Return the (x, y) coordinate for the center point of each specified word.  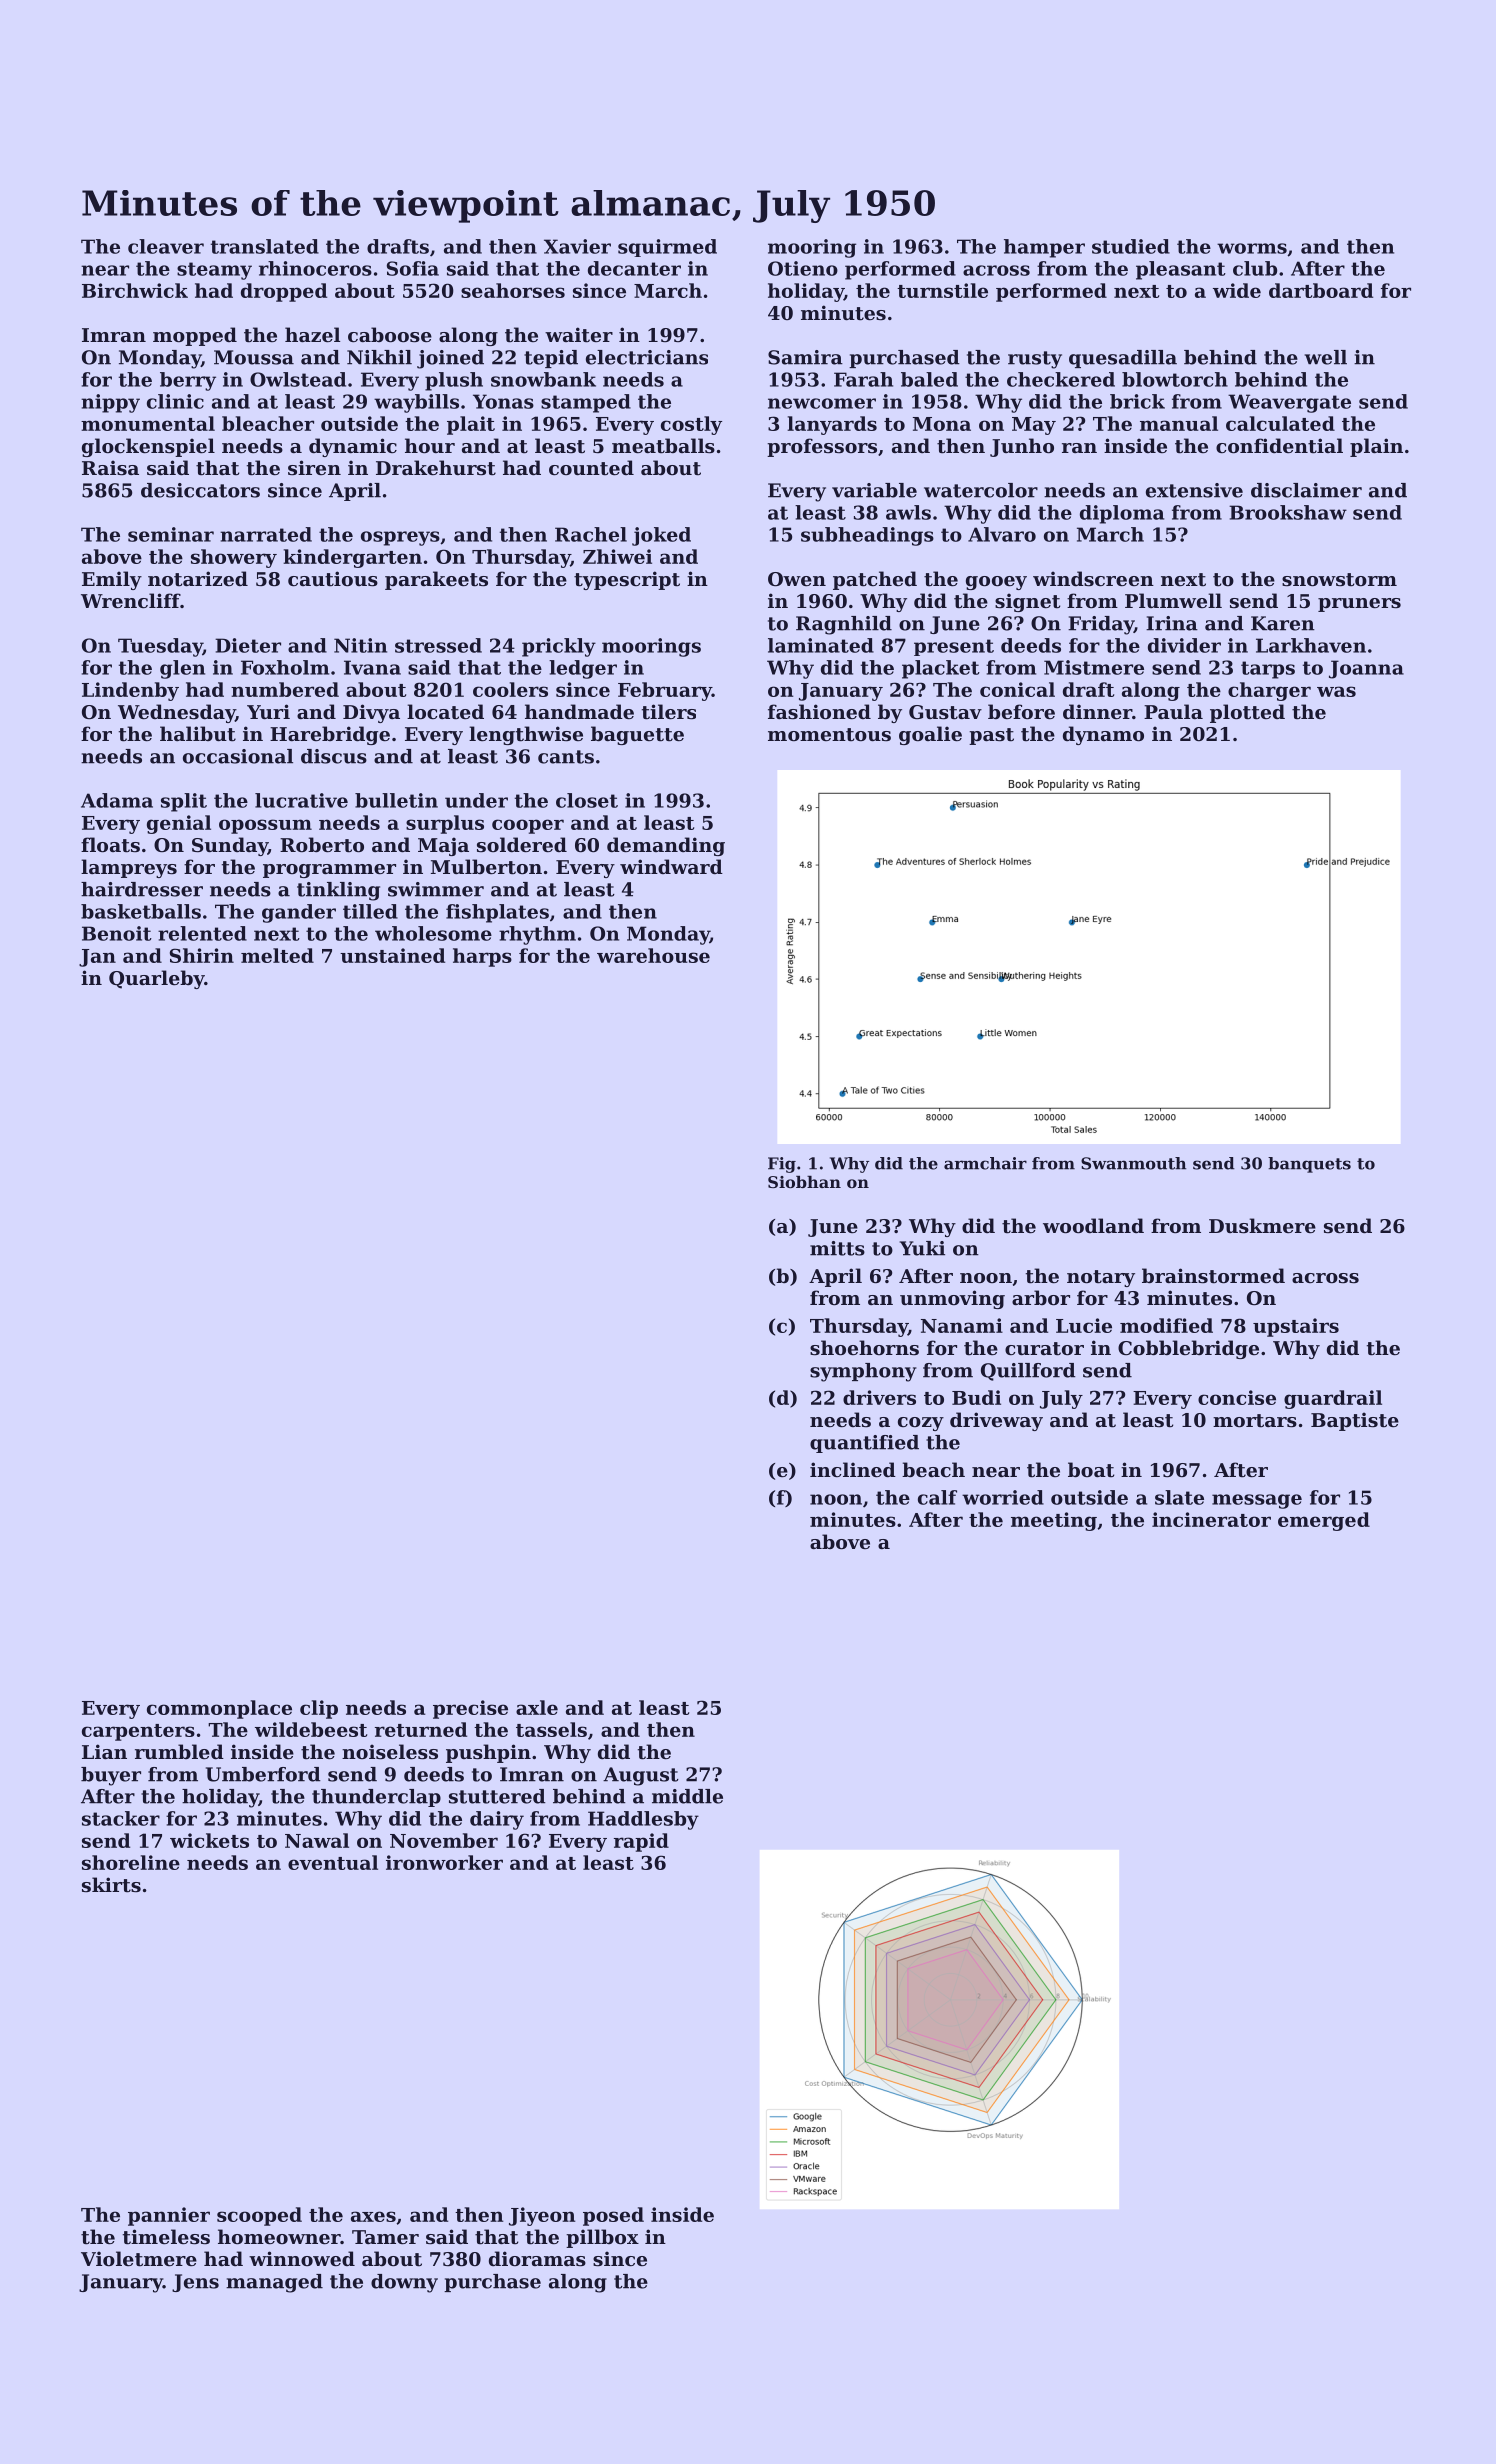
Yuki (922, 1248)
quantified (864, 1444)
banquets (1309, 1165)
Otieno (803, 268)
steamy (214, 271)
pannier (169, 2216)
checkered (1061, 379)
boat (1091, 1469)
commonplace (219, 1709)
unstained (392, 955)
